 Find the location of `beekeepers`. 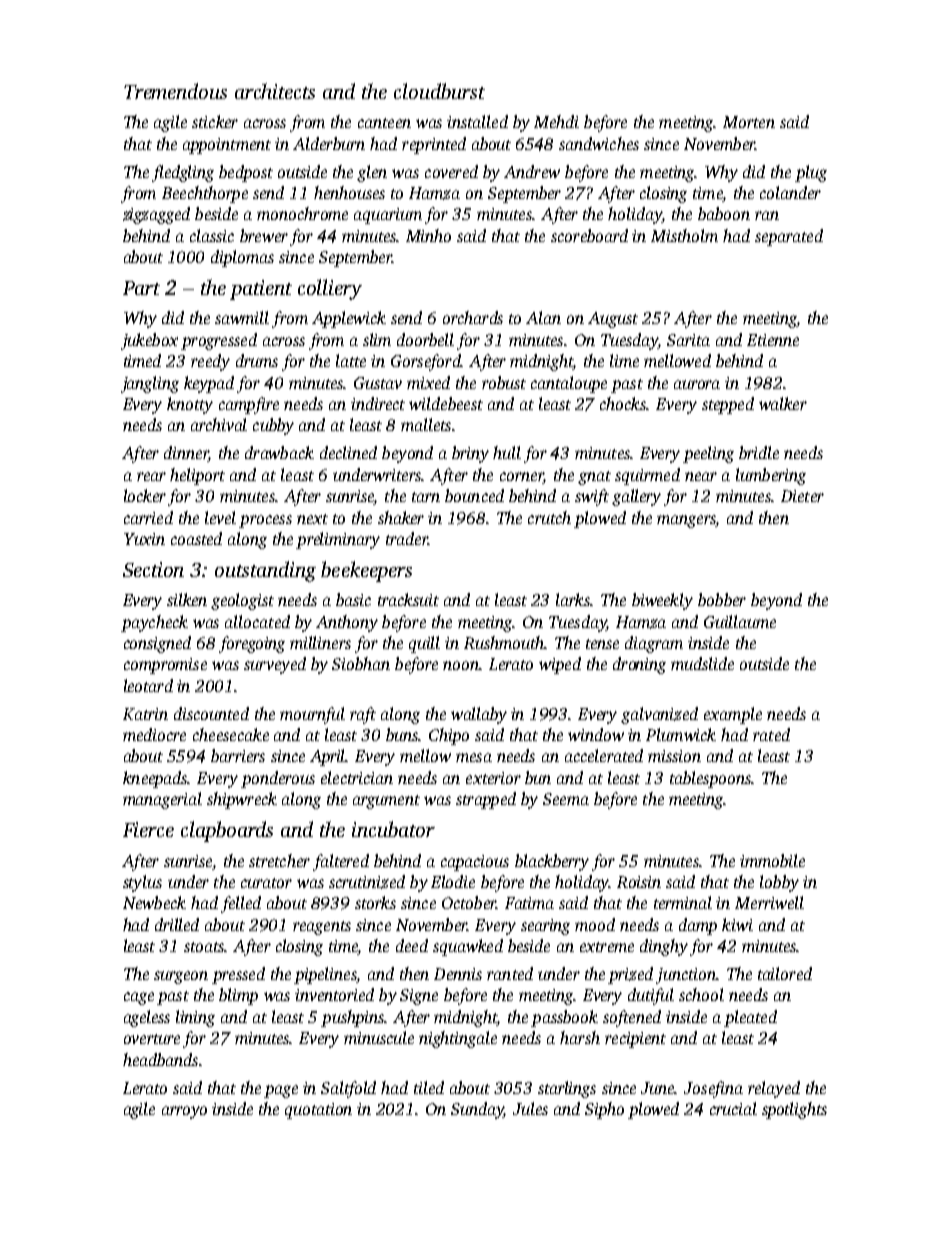

beekeepers is located at coordinates (366, 571).
